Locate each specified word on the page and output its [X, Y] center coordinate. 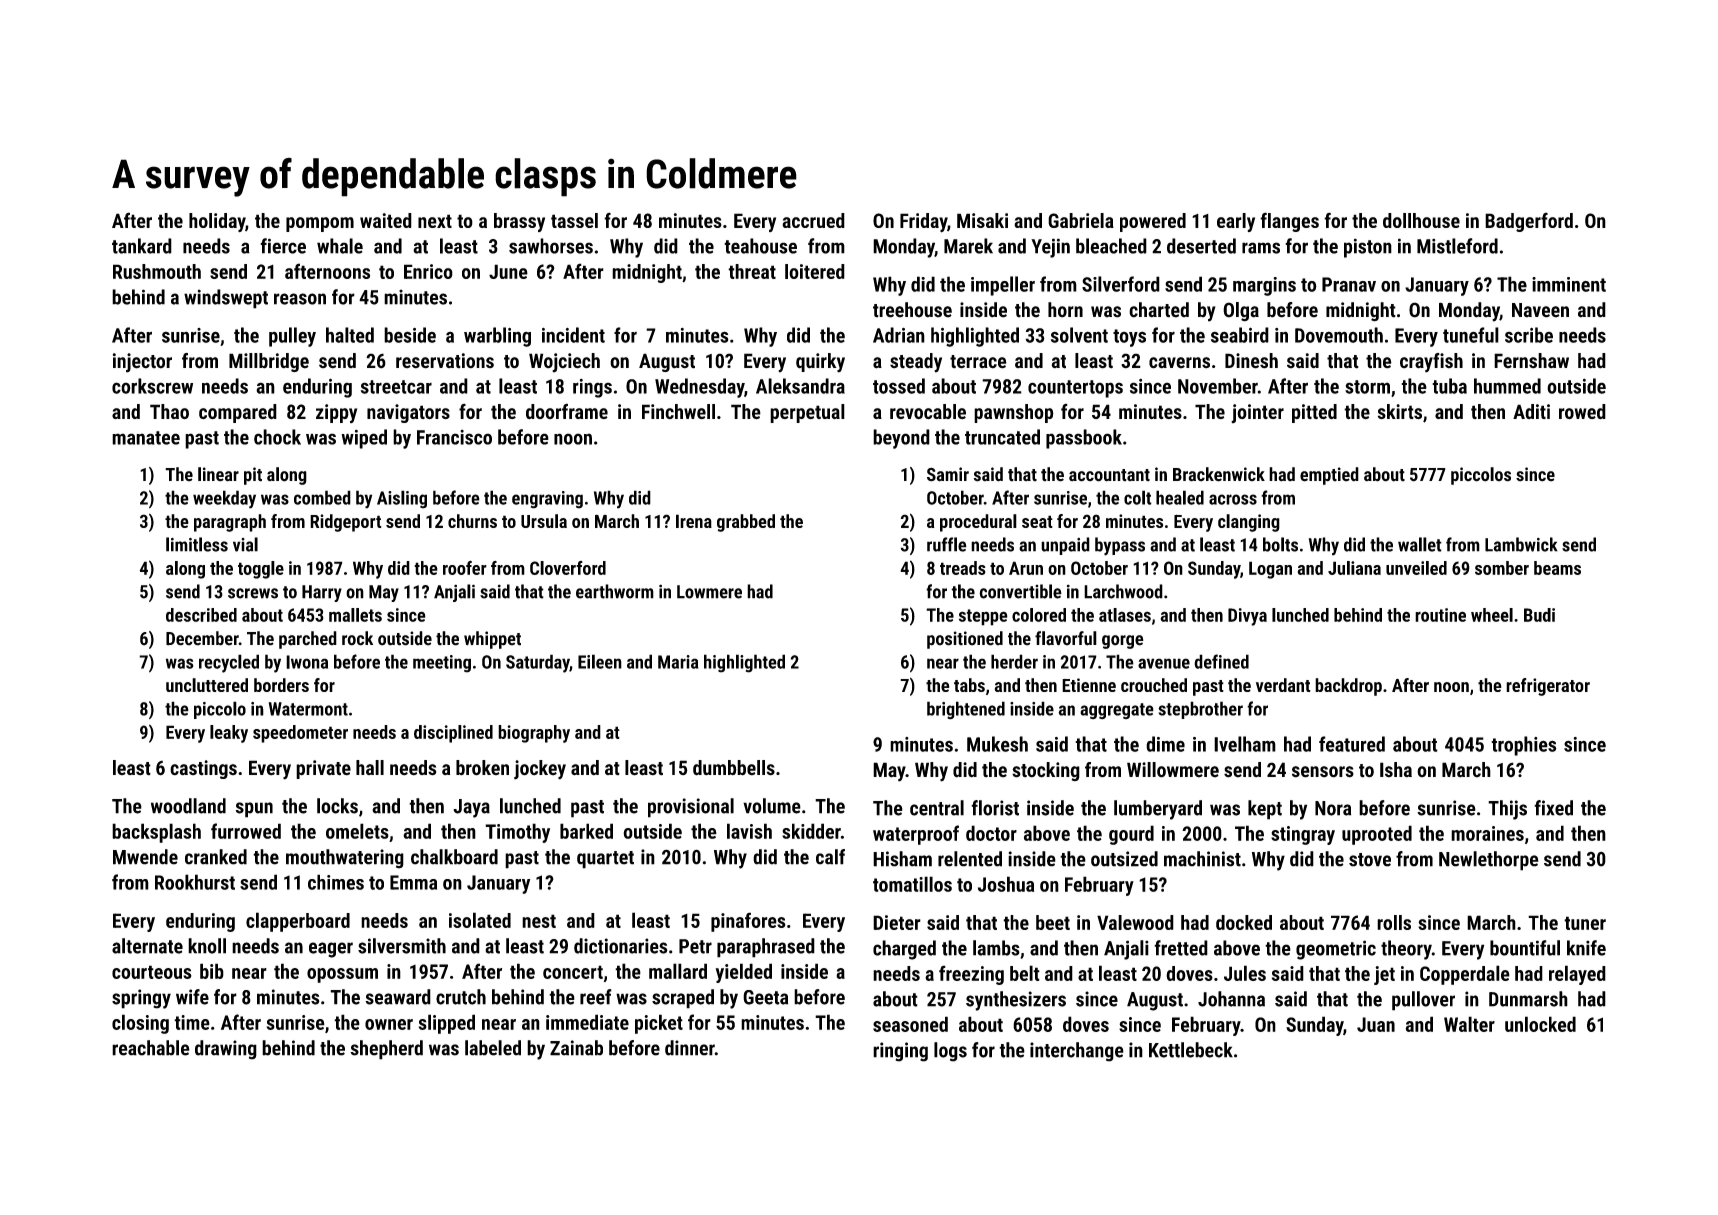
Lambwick [1521, 544]
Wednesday [699, 388]
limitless [197, 544]
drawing [226, 1050]
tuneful [1471, 335]
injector [142, 363]
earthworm [615, 591]
